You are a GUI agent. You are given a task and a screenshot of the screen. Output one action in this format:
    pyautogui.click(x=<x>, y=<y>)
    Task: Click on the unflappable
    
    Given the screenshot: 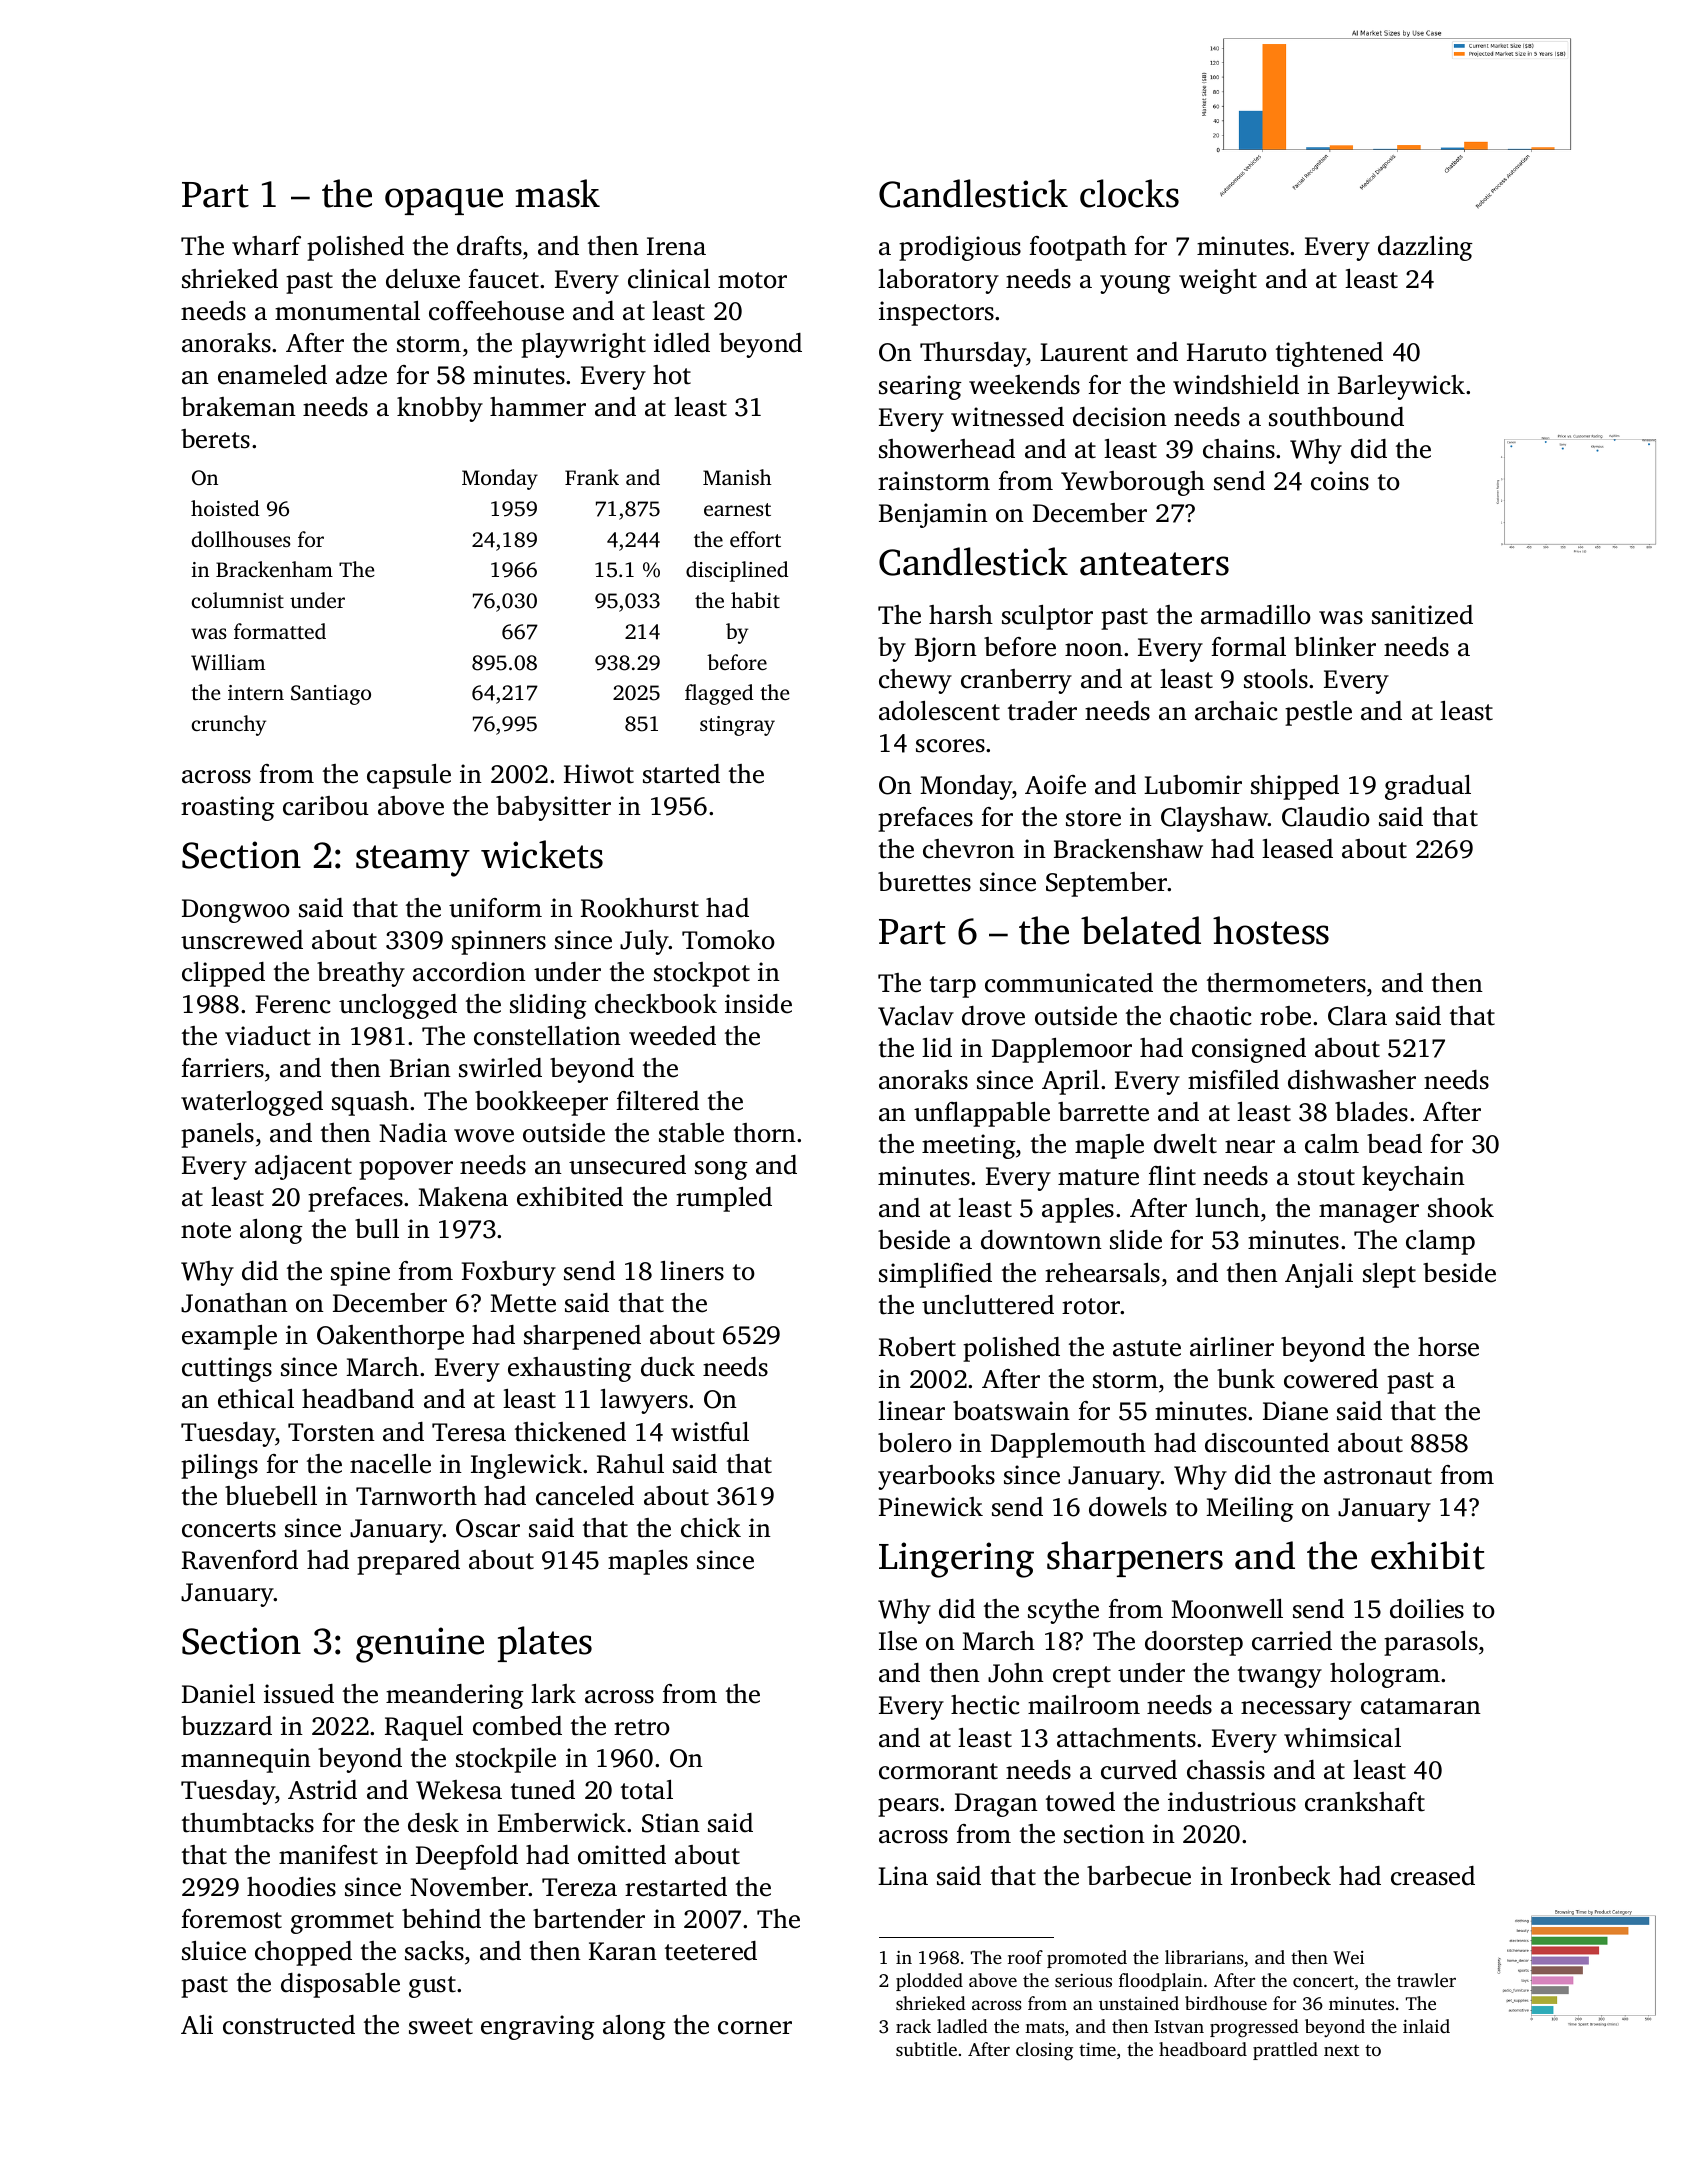 What is the action you would take?
    pyautogui.click(x=982, y=1114)
